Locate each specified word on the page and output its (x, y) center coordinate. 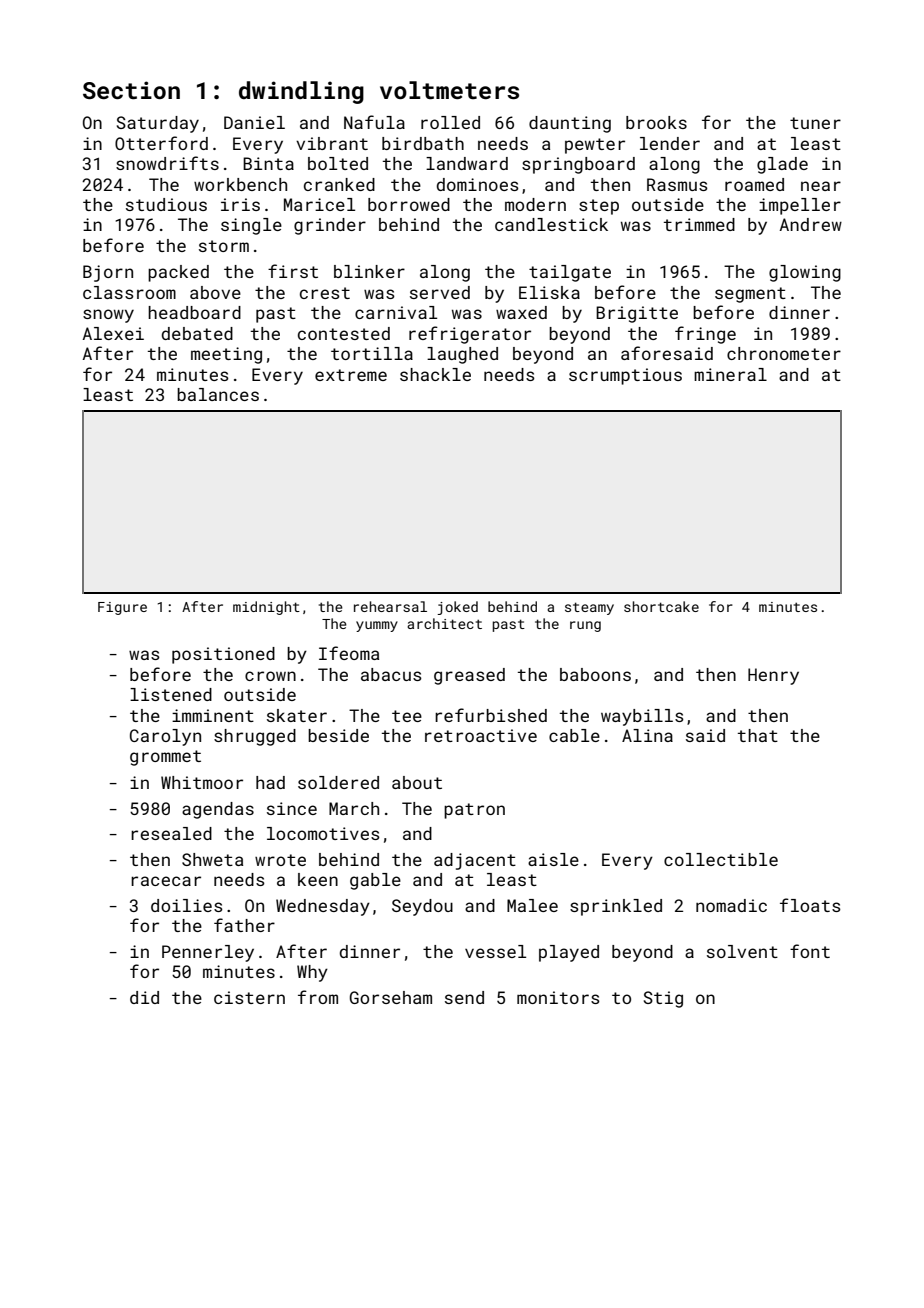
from (318, 997)
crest (325, 293)
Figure (122, 608)
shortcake (661, 606)
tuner (815, 123)
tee (407, 716)
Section (131, 90)
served (440, 292)
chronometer (784, 353)
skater (297, 715)
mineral (730, 374)
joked (457, 608)
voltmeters (449, 90)
